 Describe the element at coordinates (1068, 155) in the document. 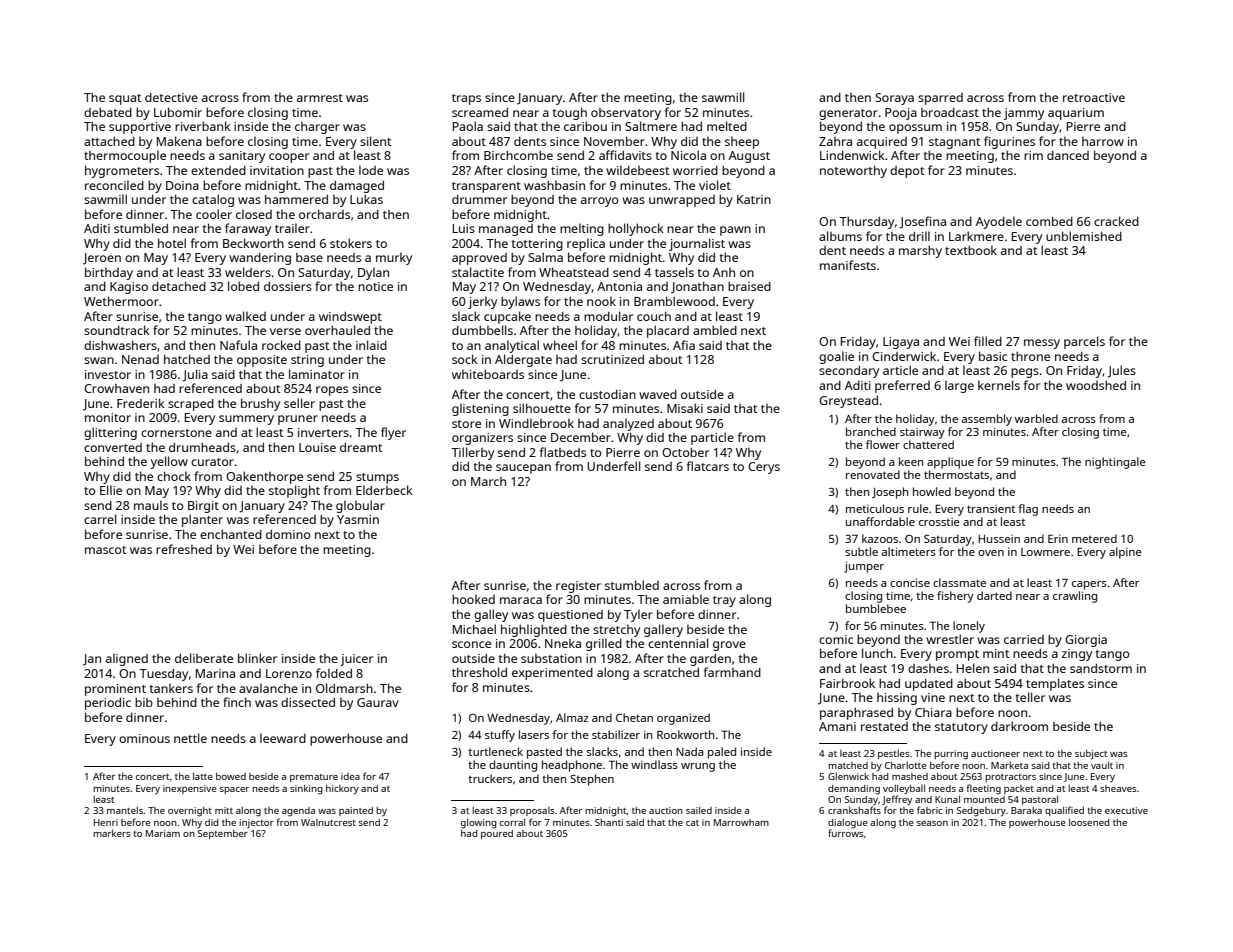

I see `danced` at that location.
